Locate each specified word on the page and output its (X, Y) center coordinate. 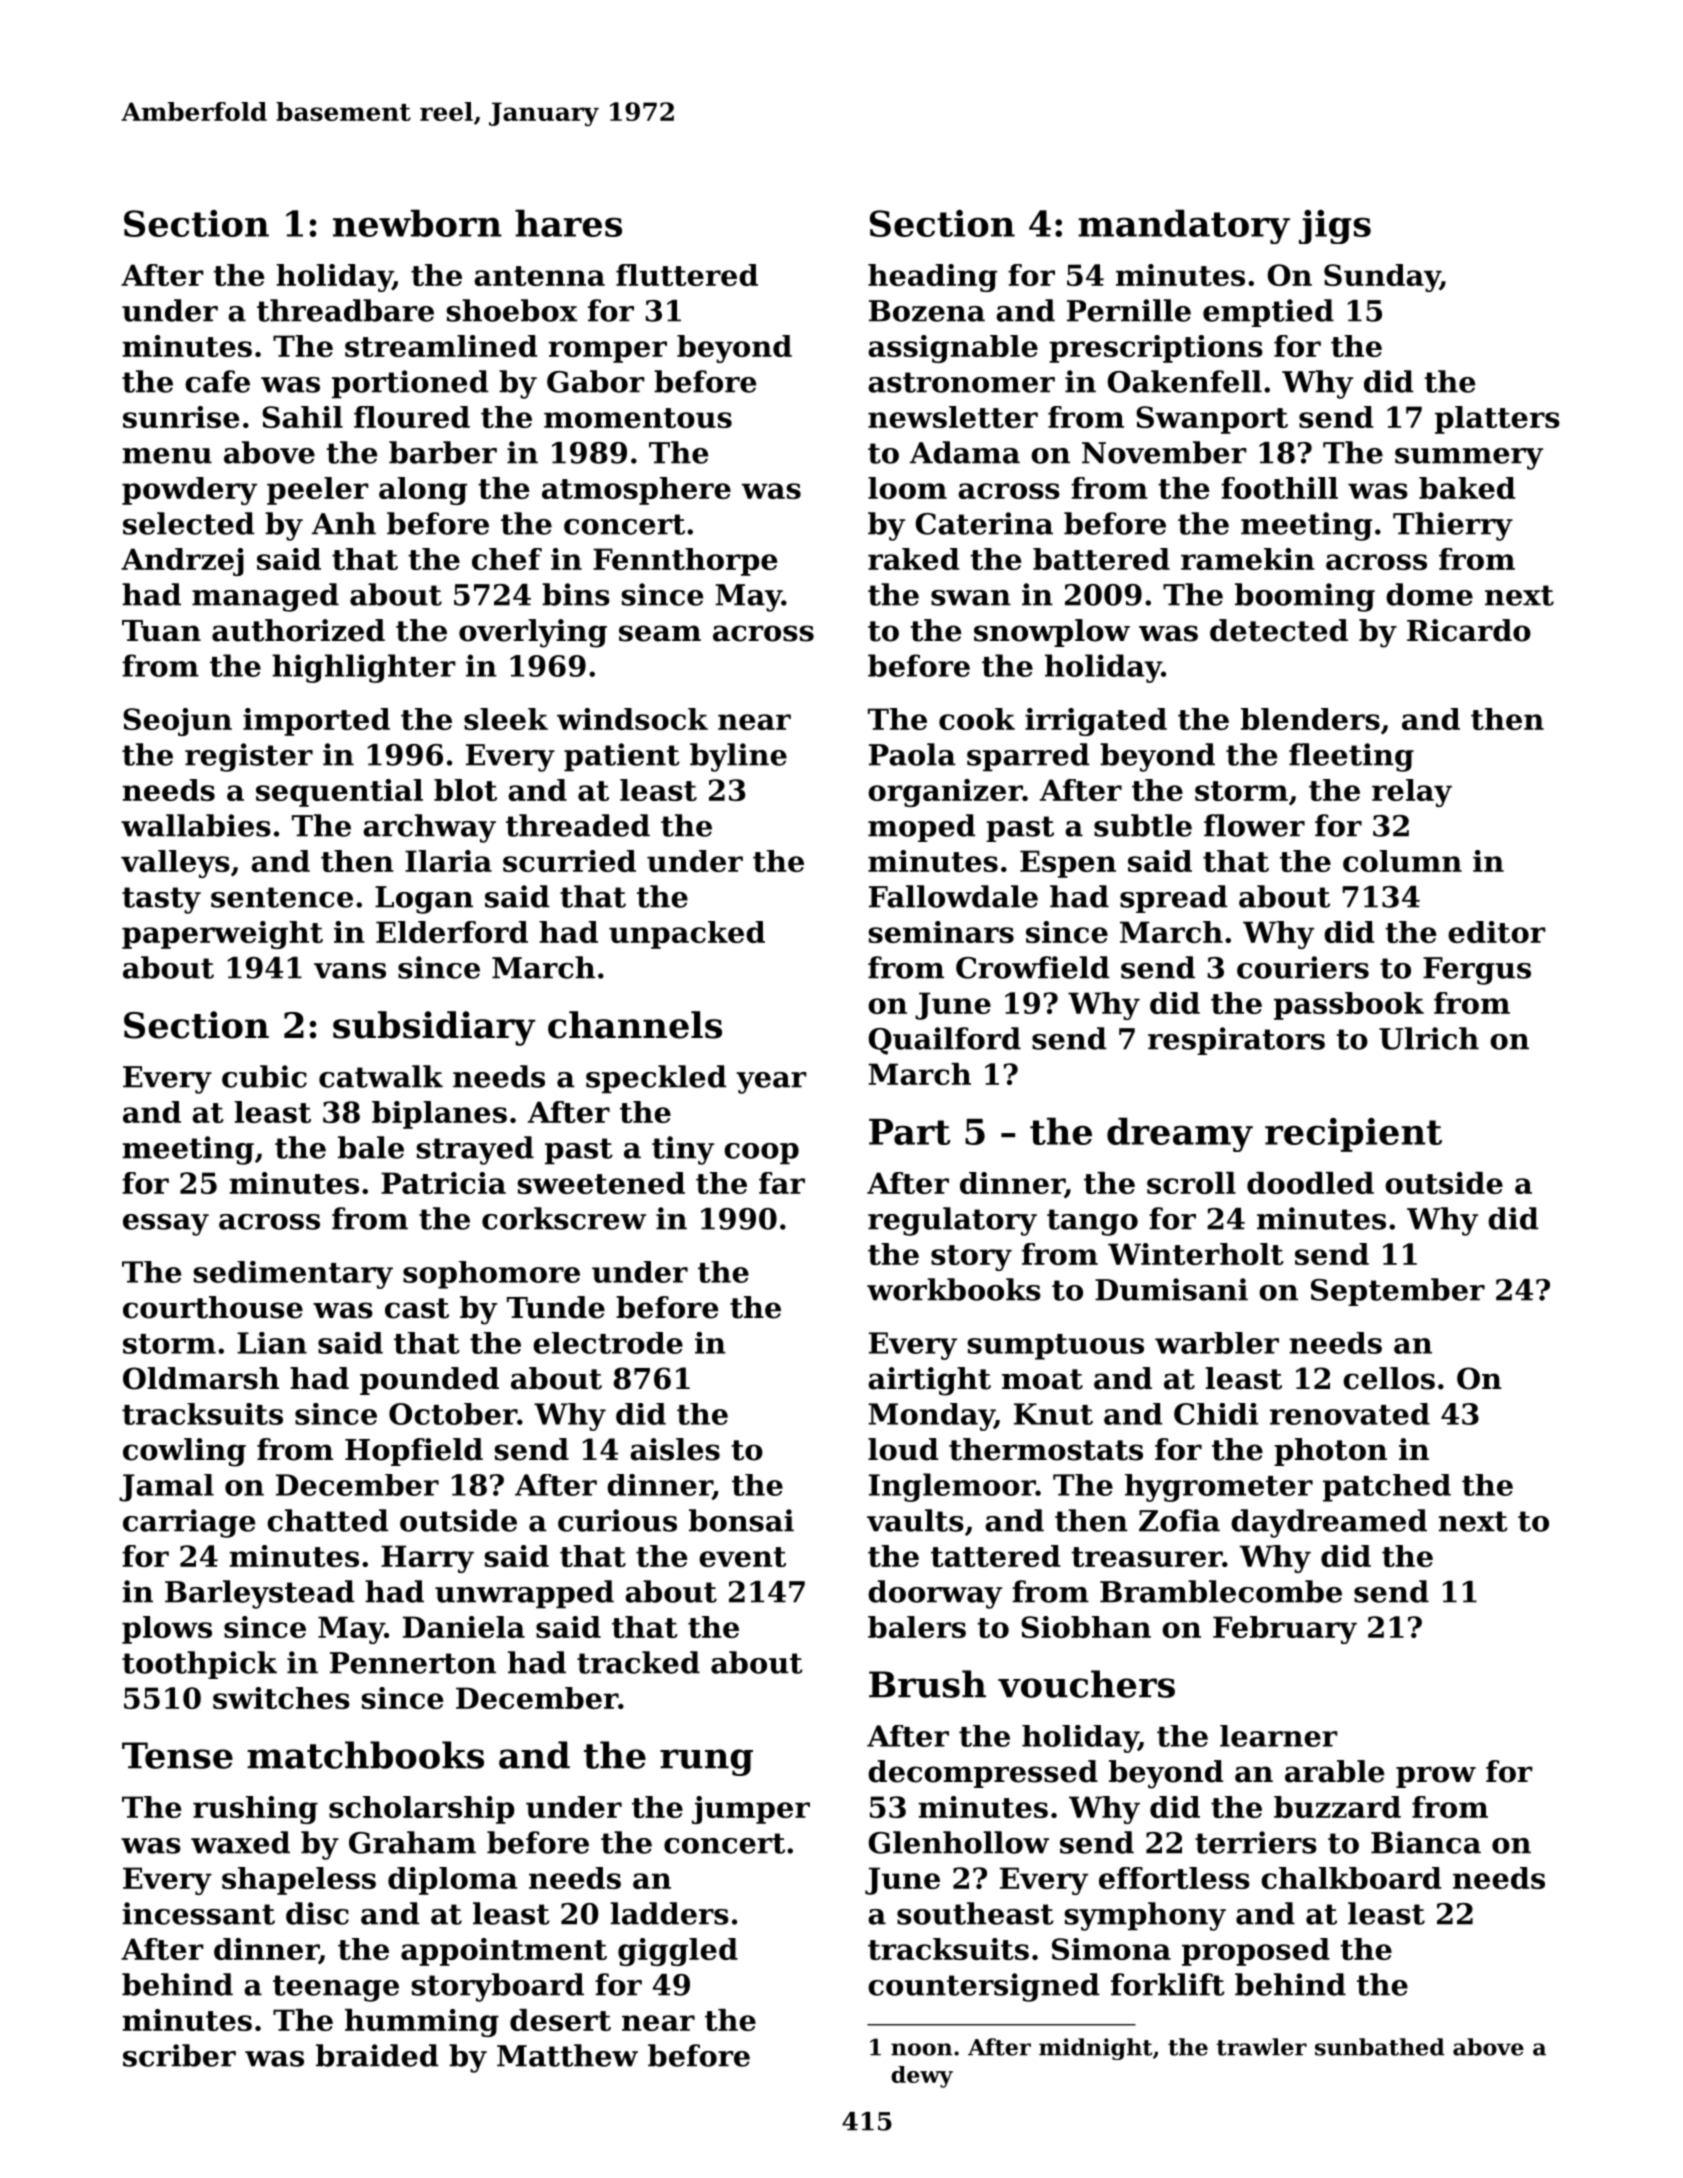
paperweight (222, 935)
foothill (1279, 488)
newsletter (953, 417)
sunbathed (1380, 2047)
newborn (417, 223)
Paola (912, 754)
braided (377, 2055)
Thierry (1453, 526)
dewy (922, 2077)
